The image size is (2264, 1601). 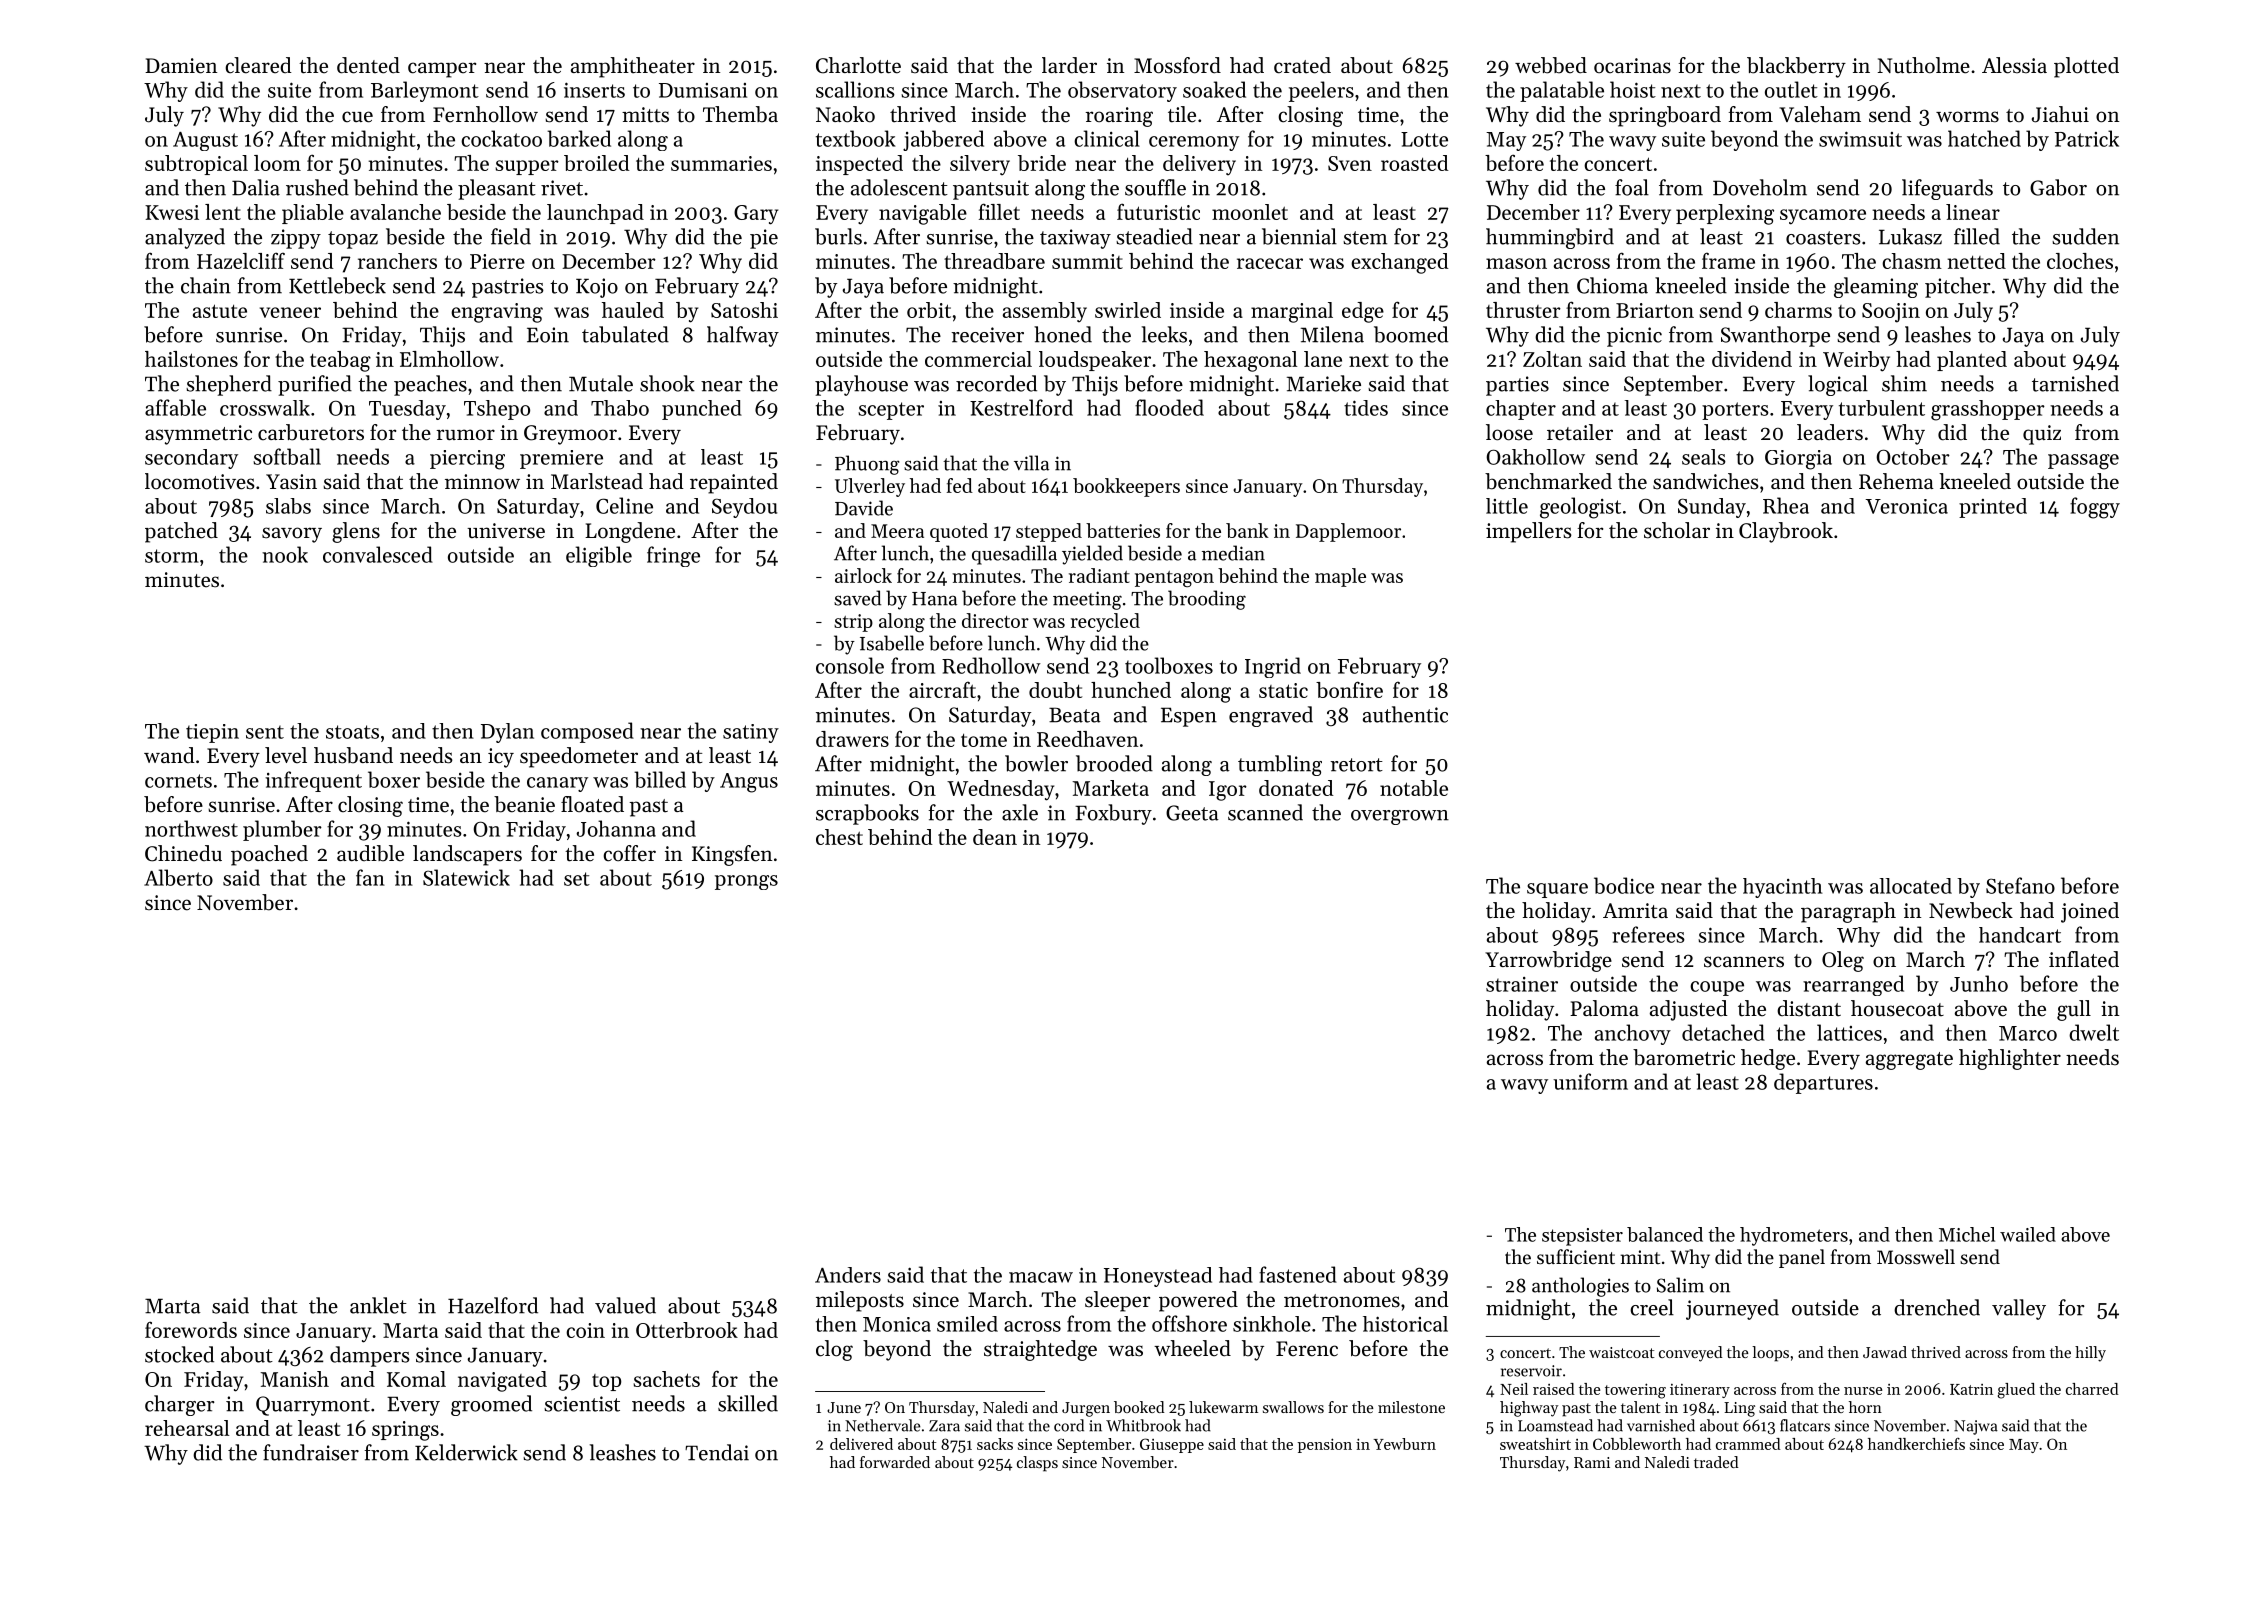 I want to click on Hazelford, so click(x=493, y=1305).
